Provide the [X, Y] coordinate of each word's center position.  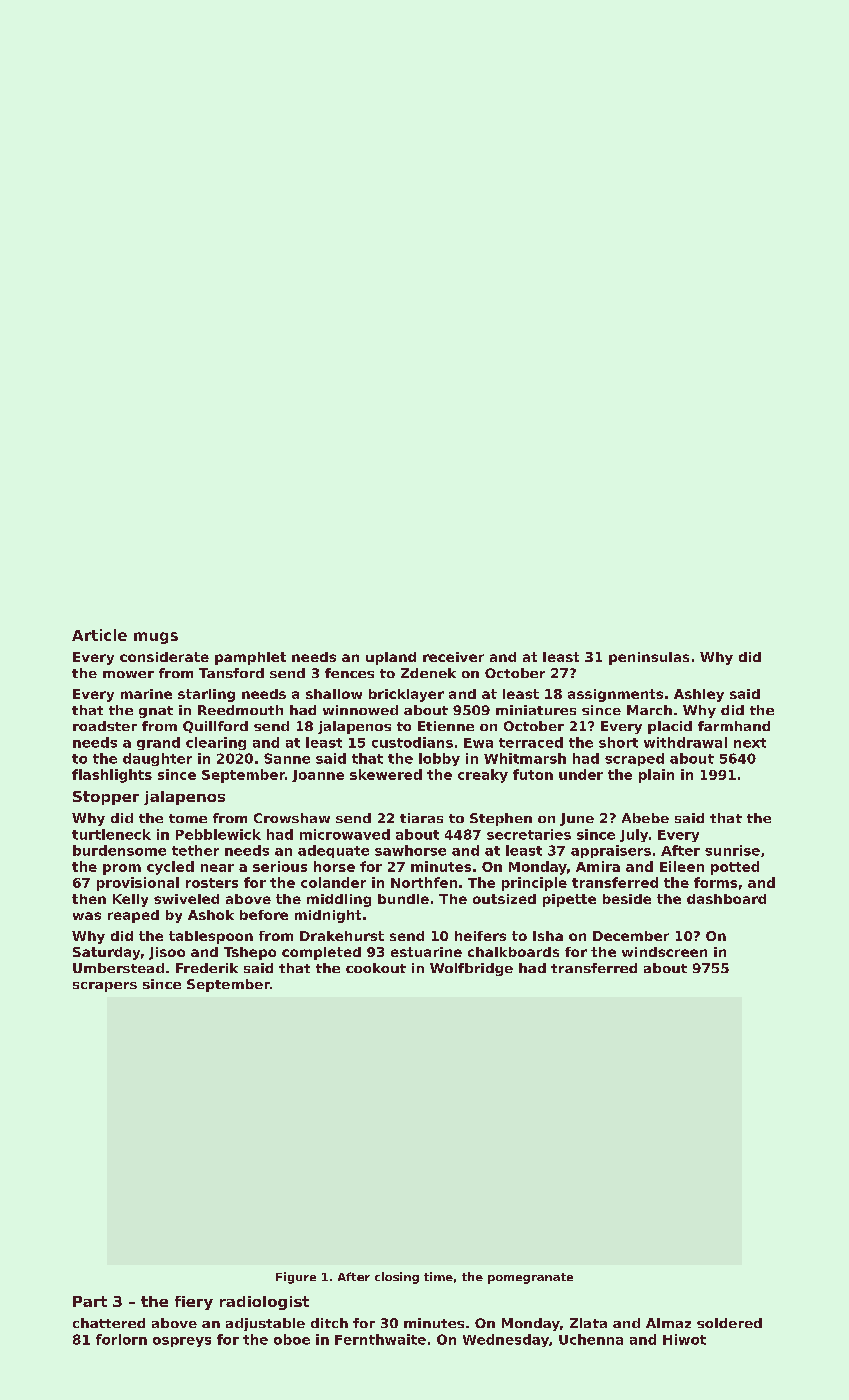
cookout [376, 968]
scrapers [105, 987]
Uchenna [591, 1339]
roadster [105, 726]
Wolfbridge [471, 969]
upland [391, 658]
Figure [296, 1278]
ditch [329, 1323]
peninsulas [649, 658]
